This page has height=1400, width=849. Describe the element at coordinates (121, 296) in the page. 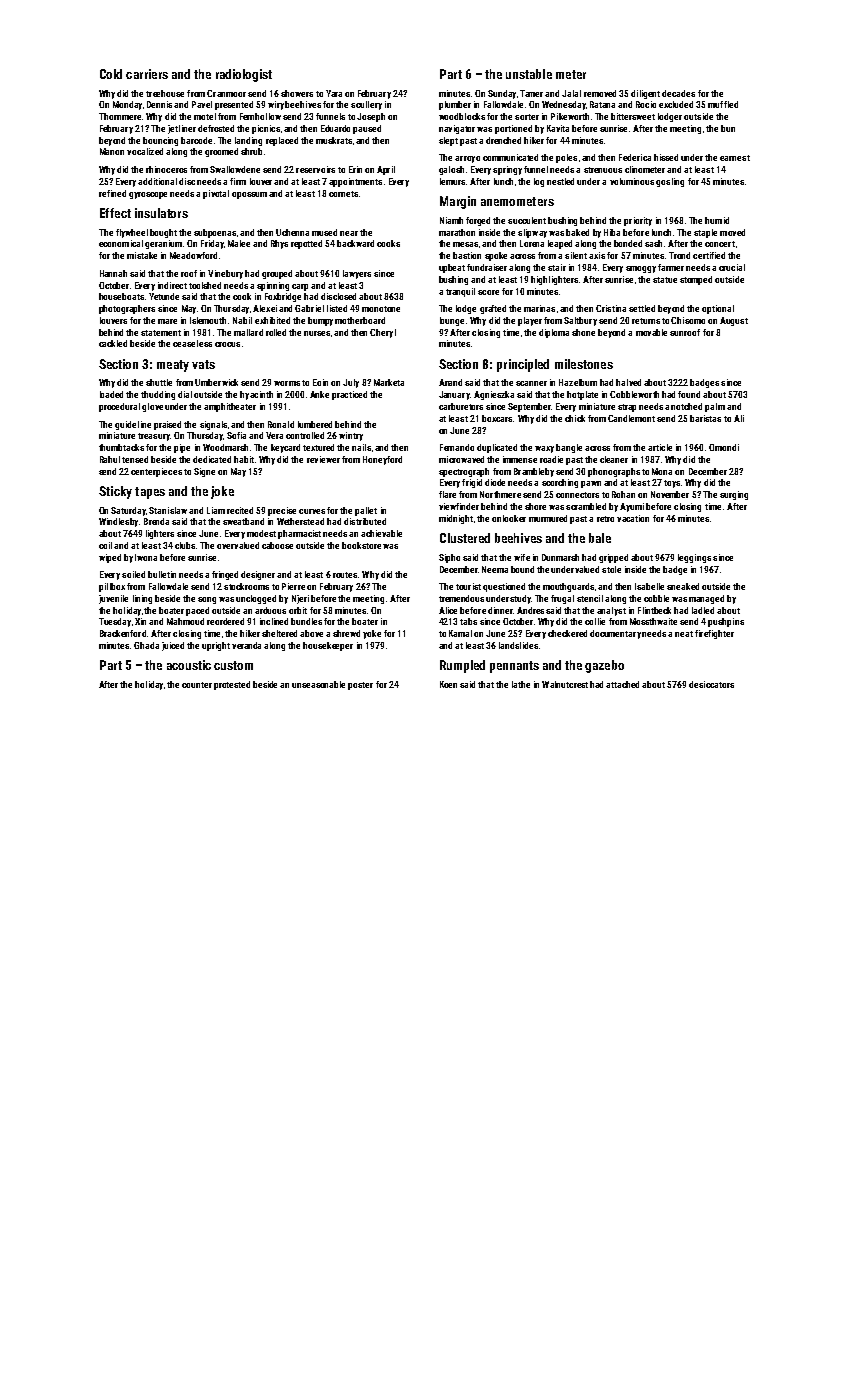

I see `houseboats` at that location.
